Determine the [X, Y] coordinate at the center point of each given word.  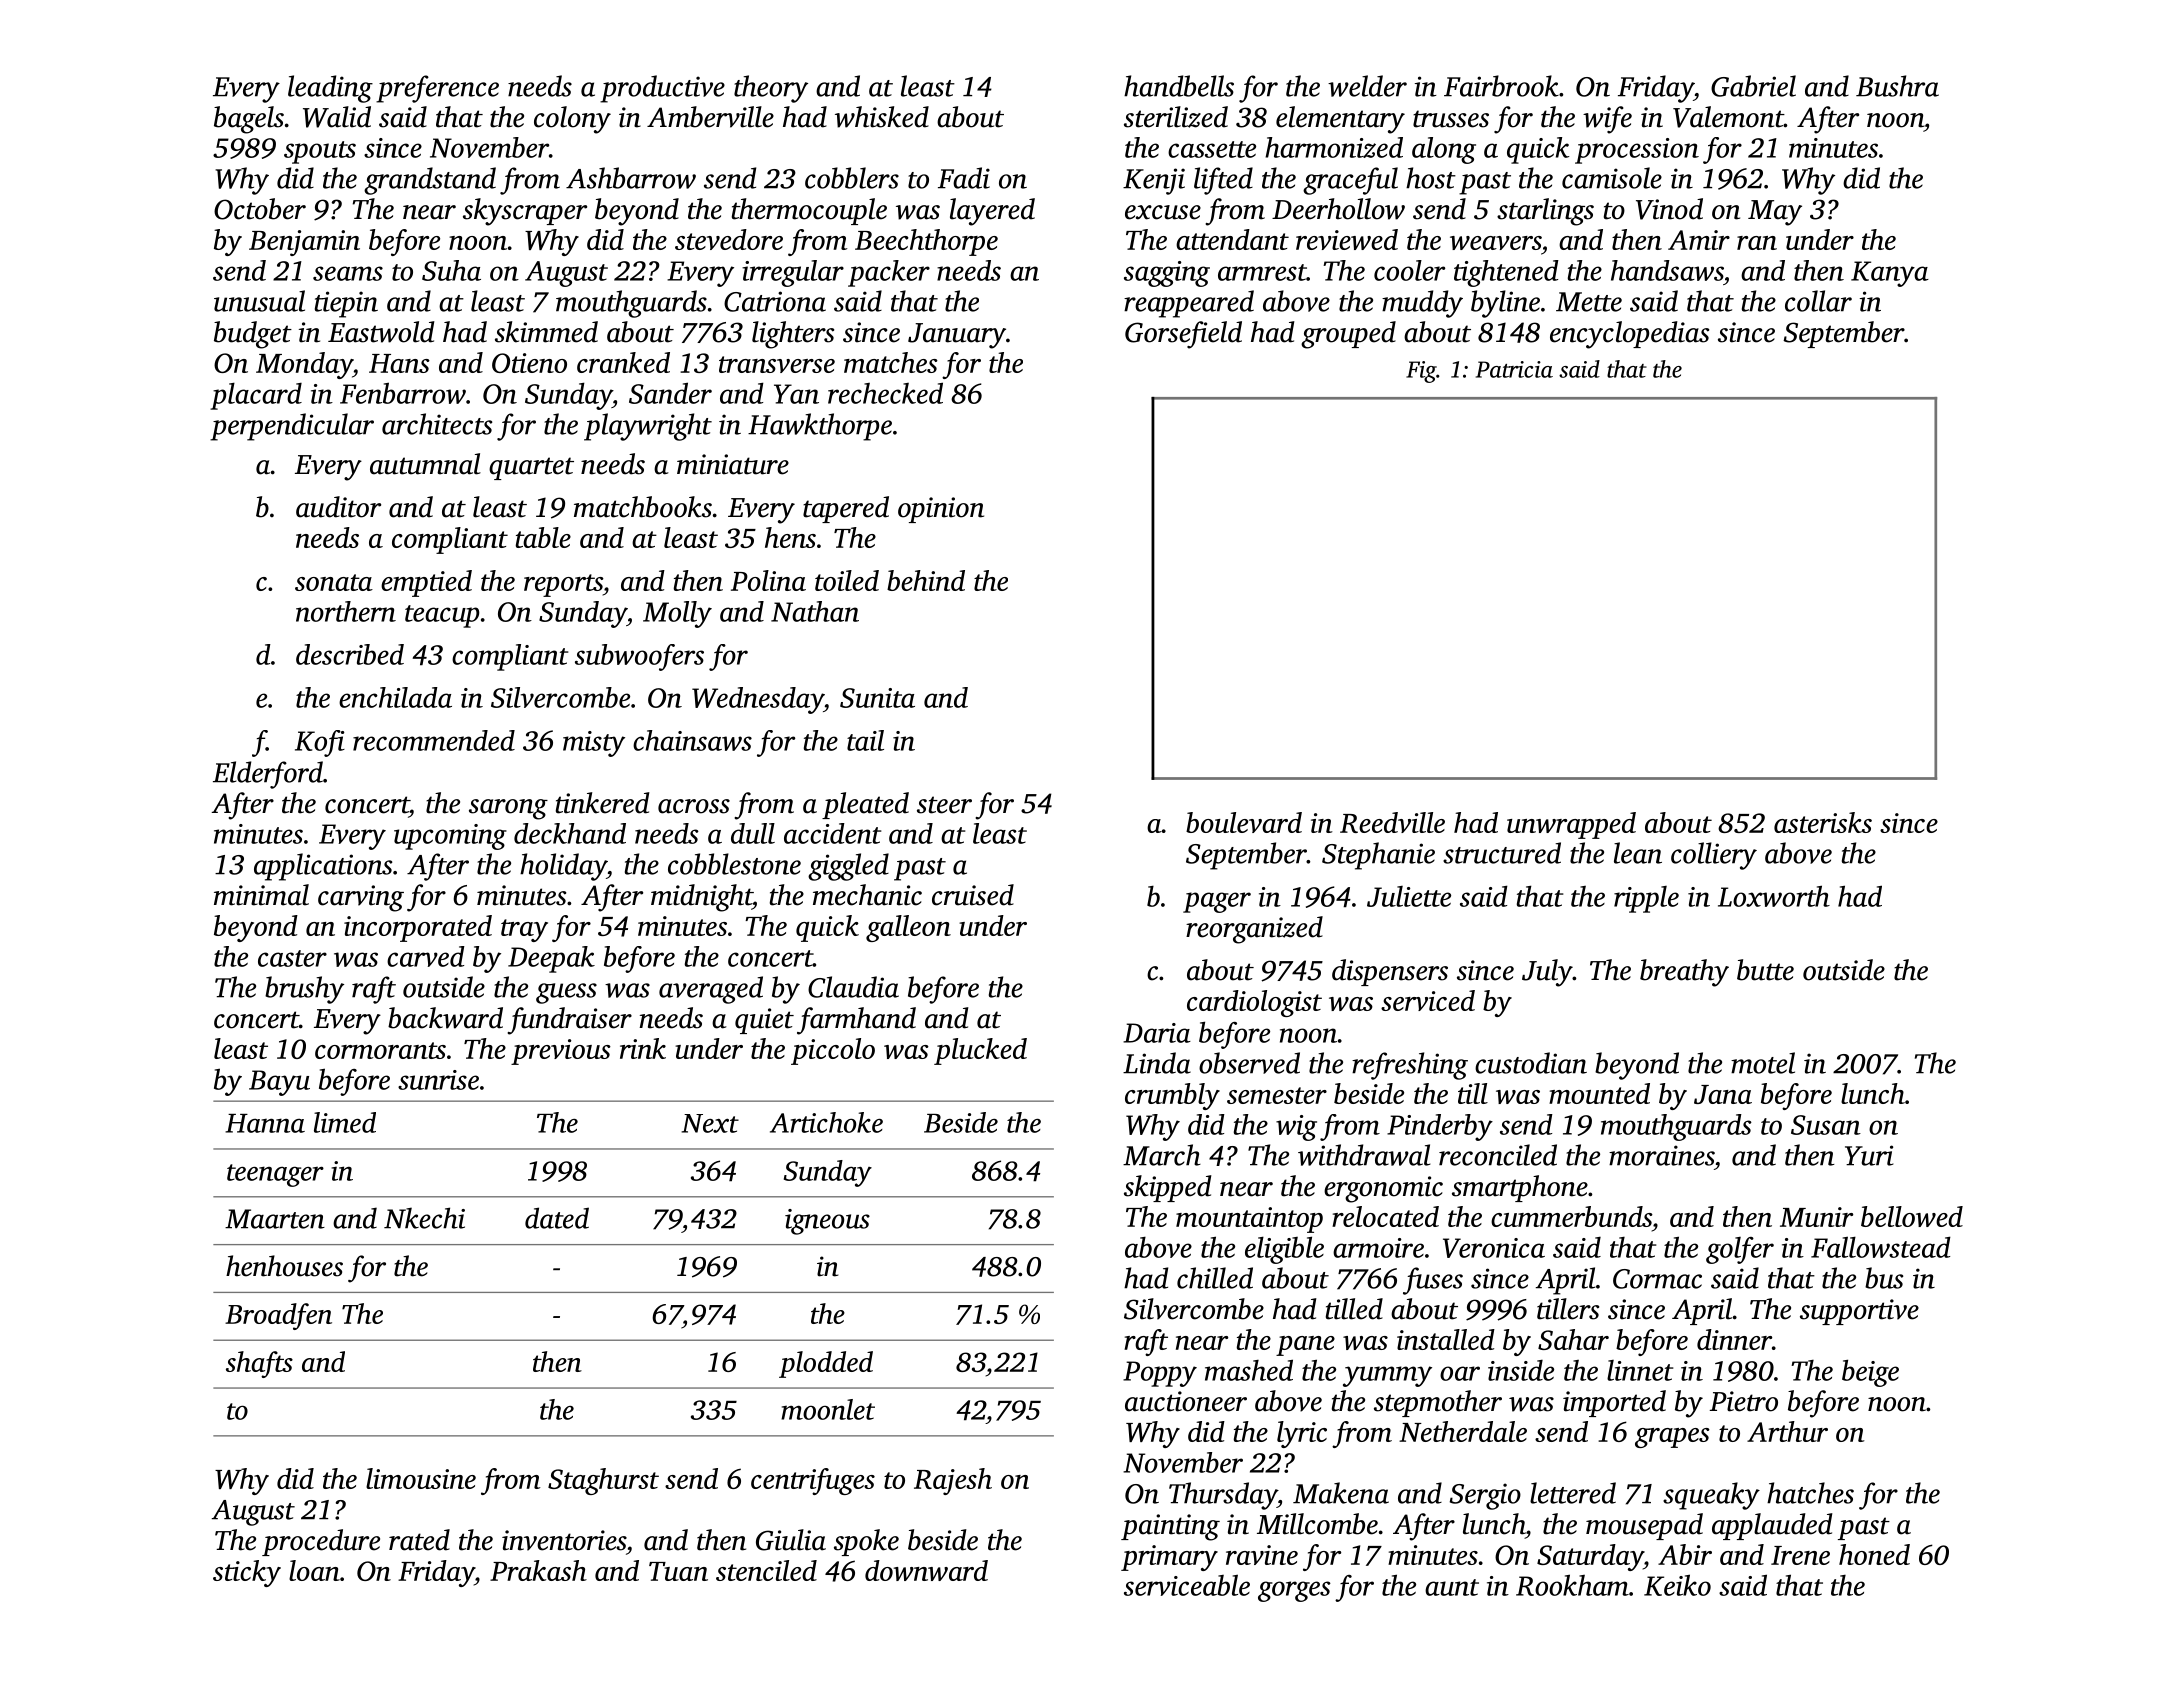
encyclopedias [1629, 335]
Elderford [268, 775]
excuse [1163, 212]
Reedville [1392, 822]
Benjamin [304, 243]
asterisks [1823, 822]
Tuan [678, 1571]
